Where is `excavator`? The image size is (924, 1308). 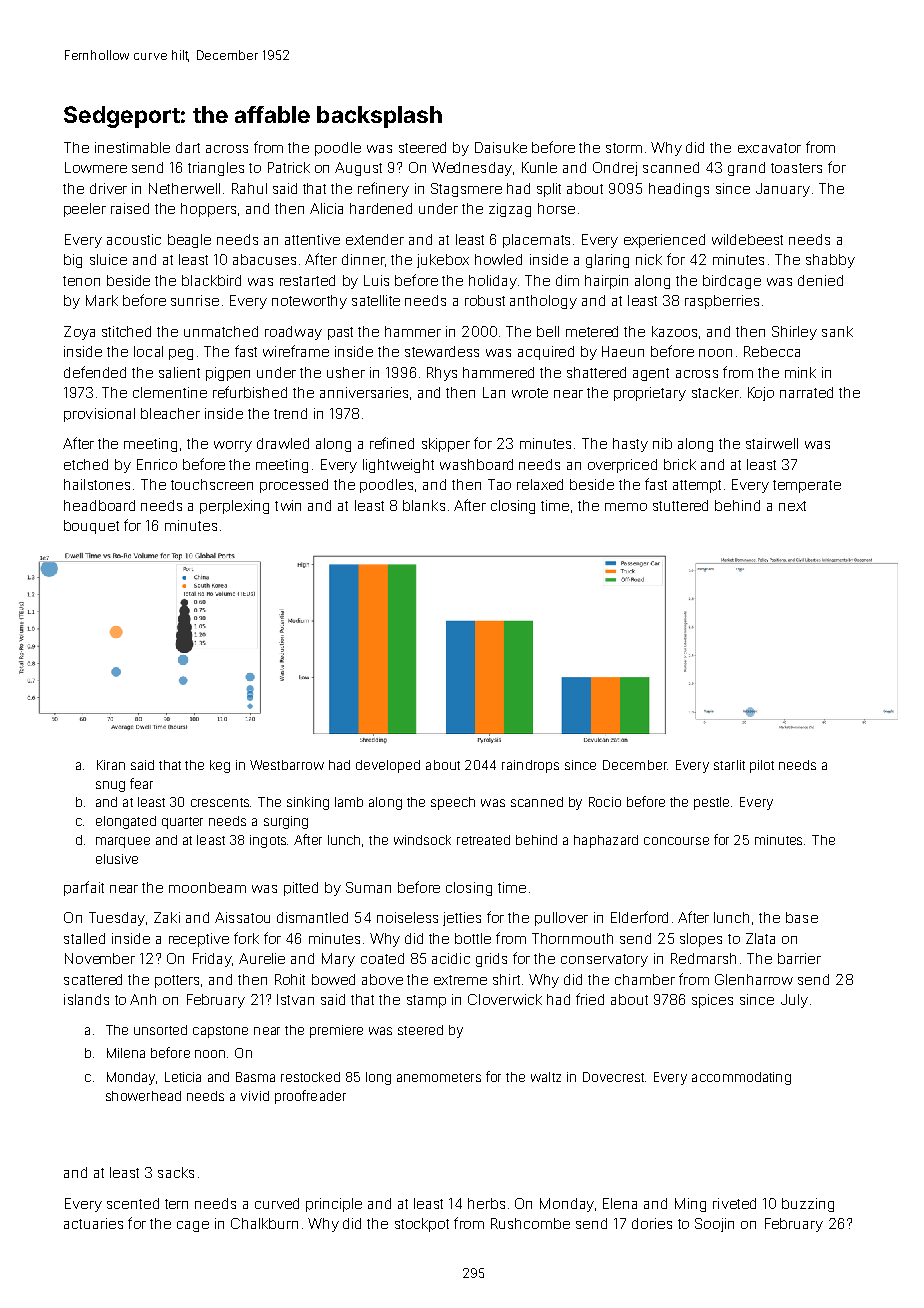
excavator is located at coordinates (769, 148).
